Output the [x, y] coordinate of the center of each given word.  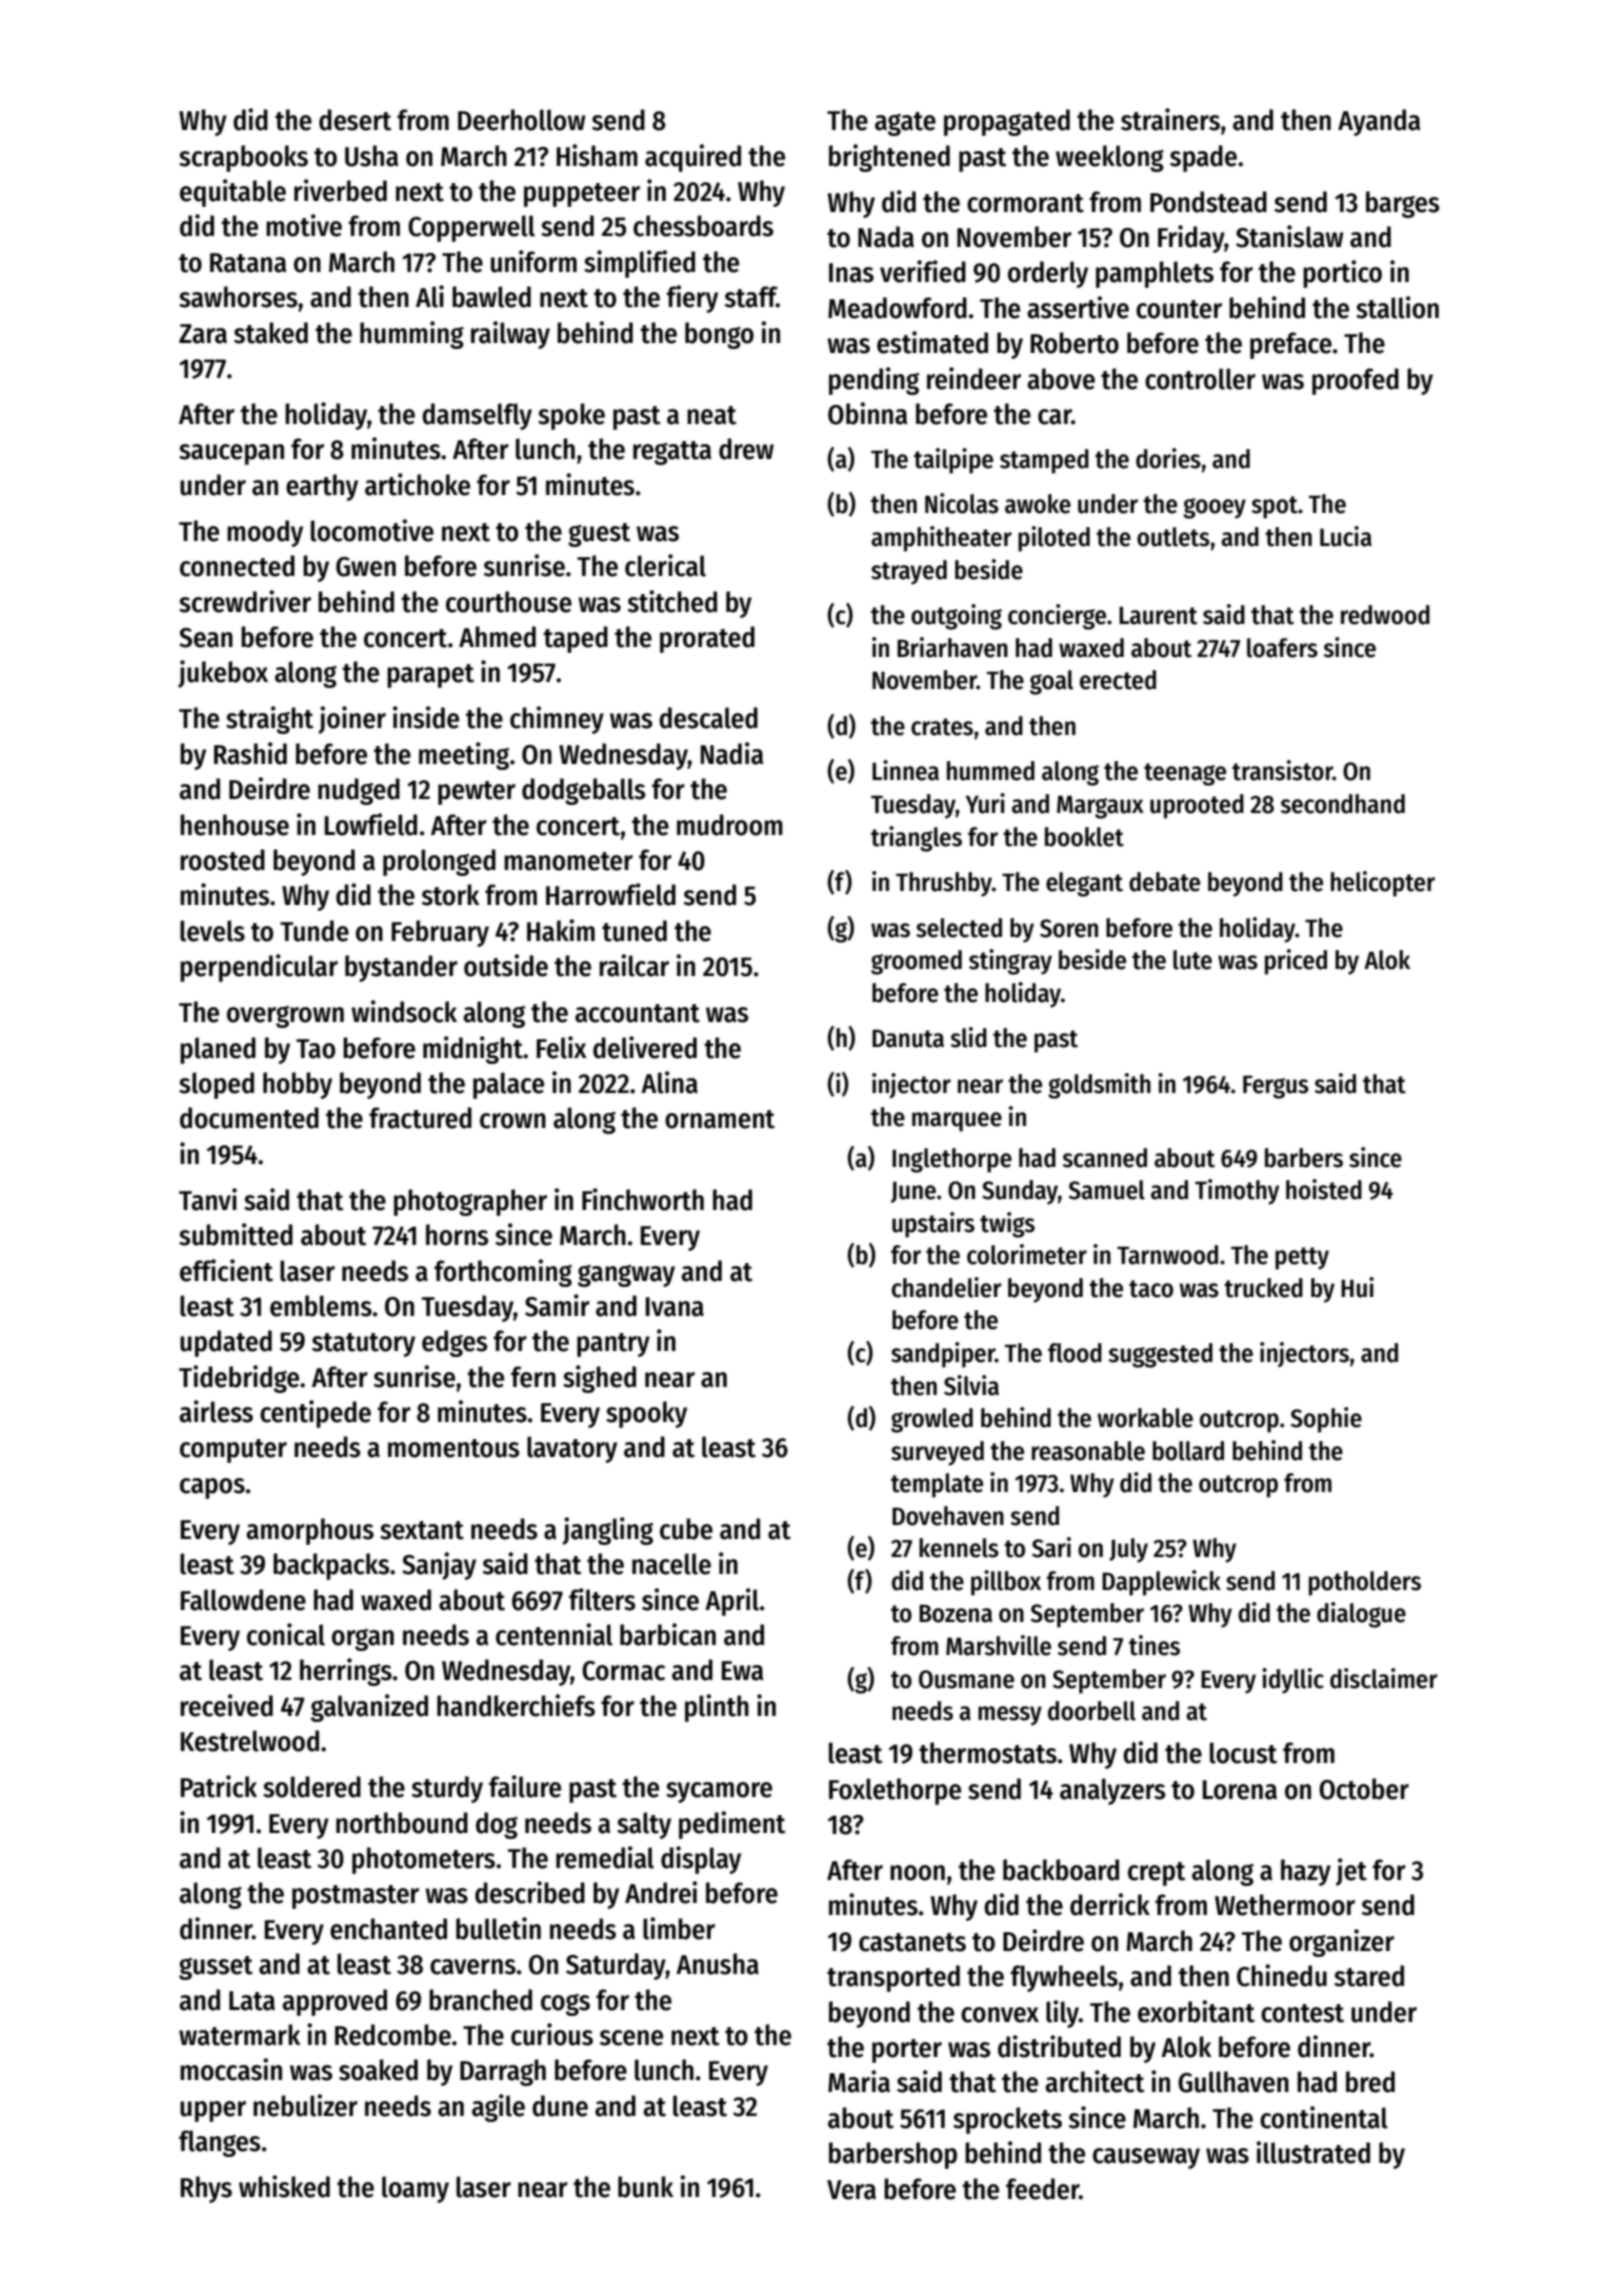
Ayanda [1379, 122]
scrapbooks [243, 158]
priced [1296, 962]
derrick [1110, 1904]
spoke [571, 416]
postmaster [355, 1897]
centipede [315, 1414]
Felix [562, 1047]
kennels [959, 1548]
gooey [1214, 508]
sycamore [719, 1792]
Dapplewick [1161, 1583]
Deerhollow [521, 120]
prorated [707, 639]
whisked [284, 2186]
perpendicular [259, 968]
